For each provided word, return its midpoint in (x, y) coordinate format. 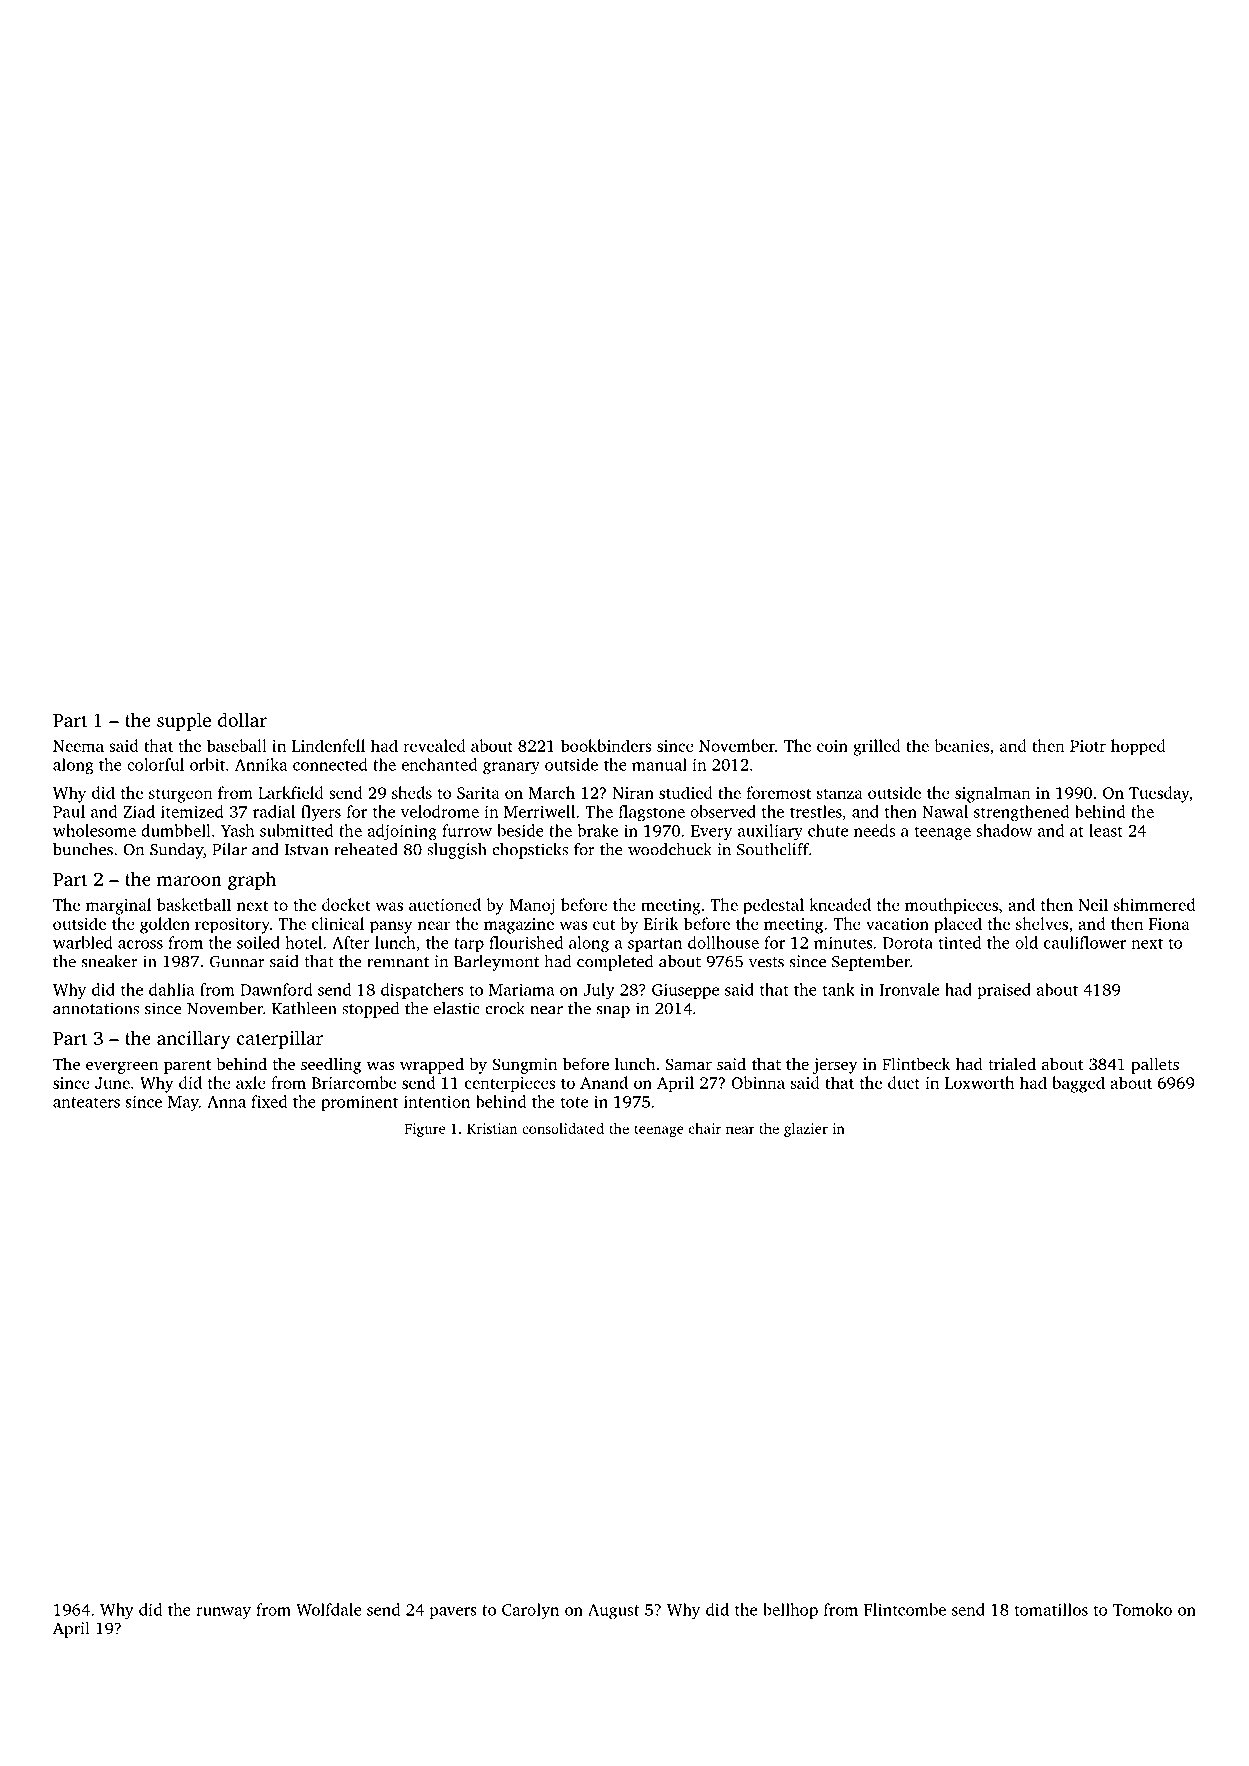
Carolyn (530, 1611)
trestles (816, 811)
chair (705, 1128)
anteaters (86, 1102)
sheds (412, 792)
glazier (806, 1130)
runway (223, 1613)
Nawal (945, 811)
